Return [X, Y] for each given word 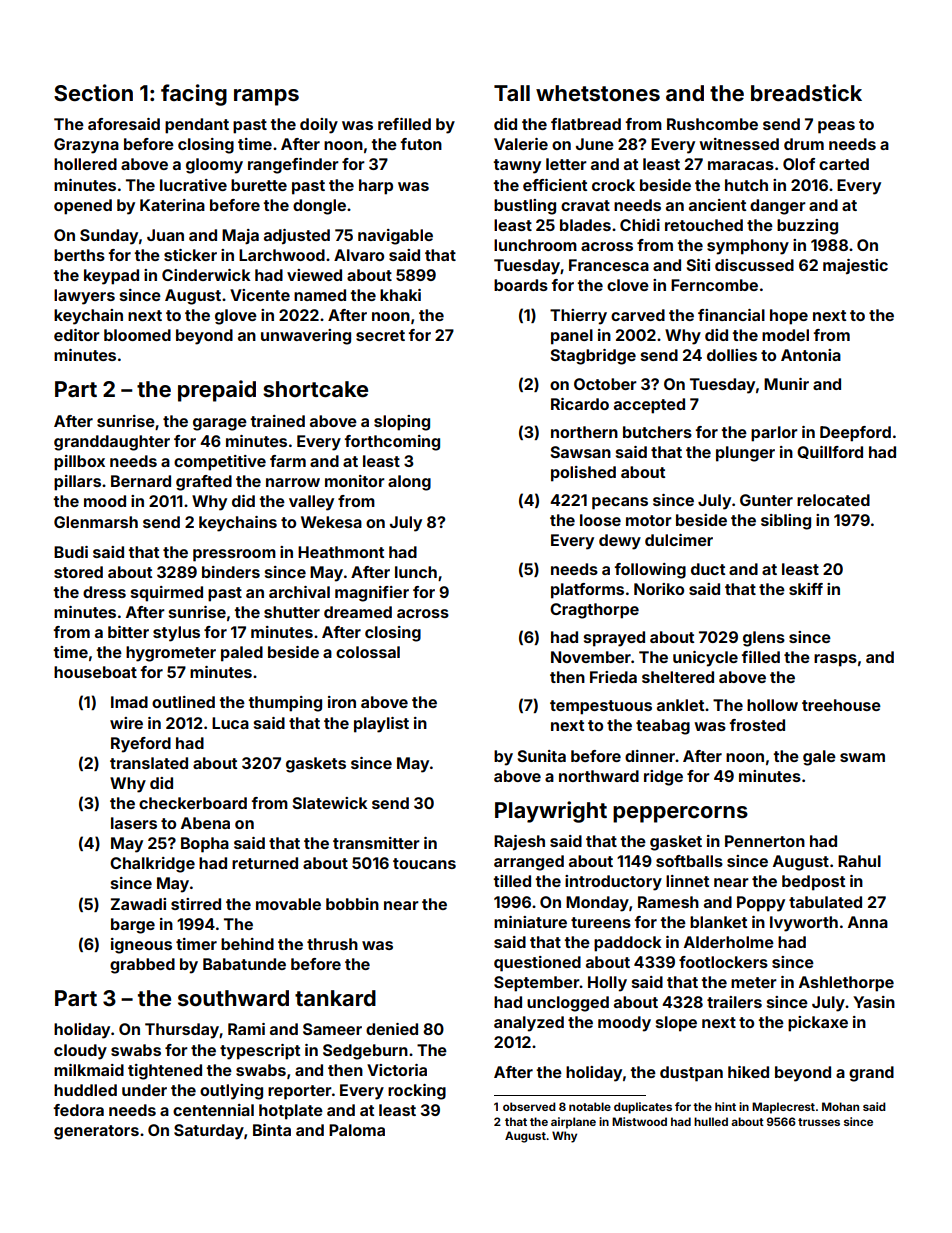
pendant [197, 126]
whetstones [598, 93]
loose [600, 520]
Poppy [761, 904]
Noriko [659, 589]
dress [104, 592]
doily [319, 126]
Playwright [551, 812]
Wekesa [331, 522]
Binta [272, 1130]
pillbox [79, 463]
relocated [833, 500]
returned [265, 863]
